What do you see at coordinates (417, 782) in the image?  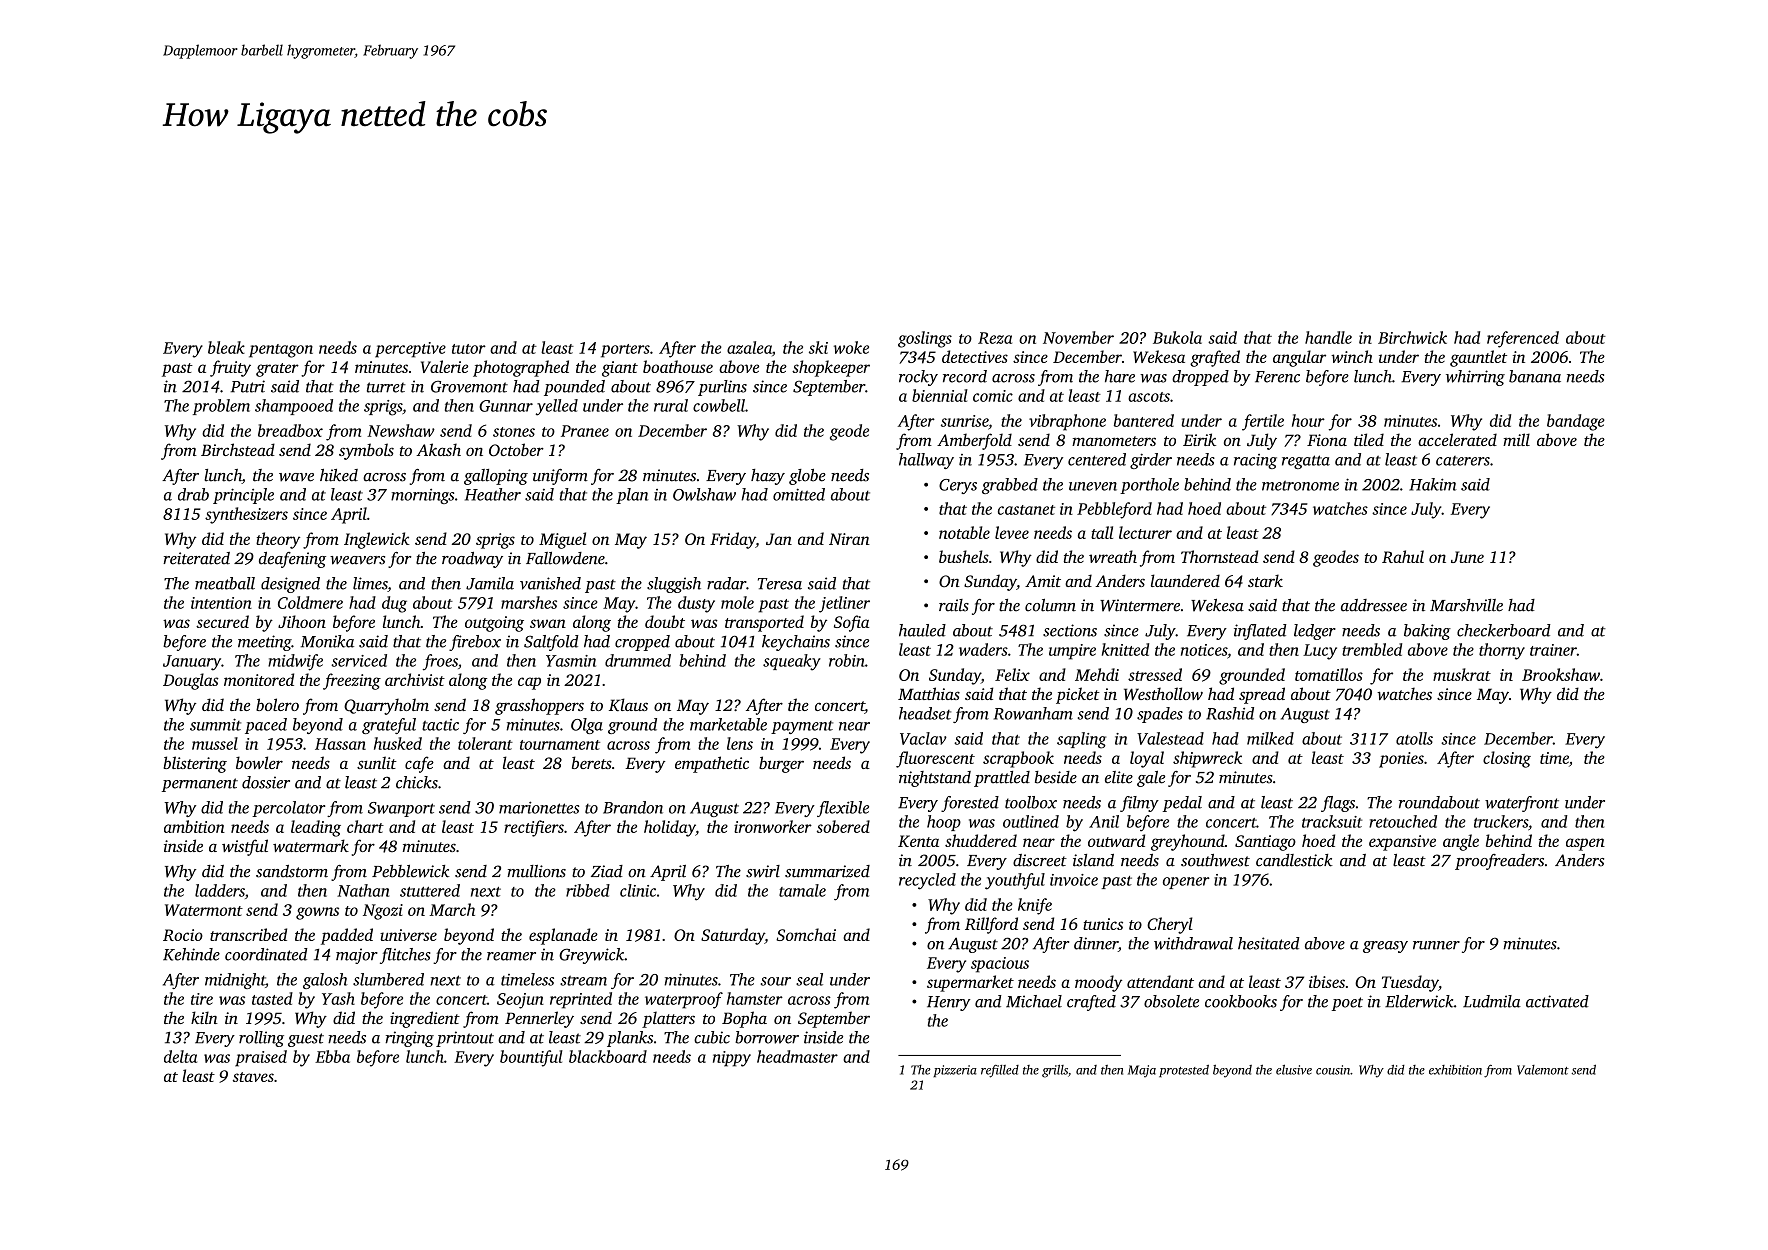 I see `chicks` at bounding box center [417, 782].
